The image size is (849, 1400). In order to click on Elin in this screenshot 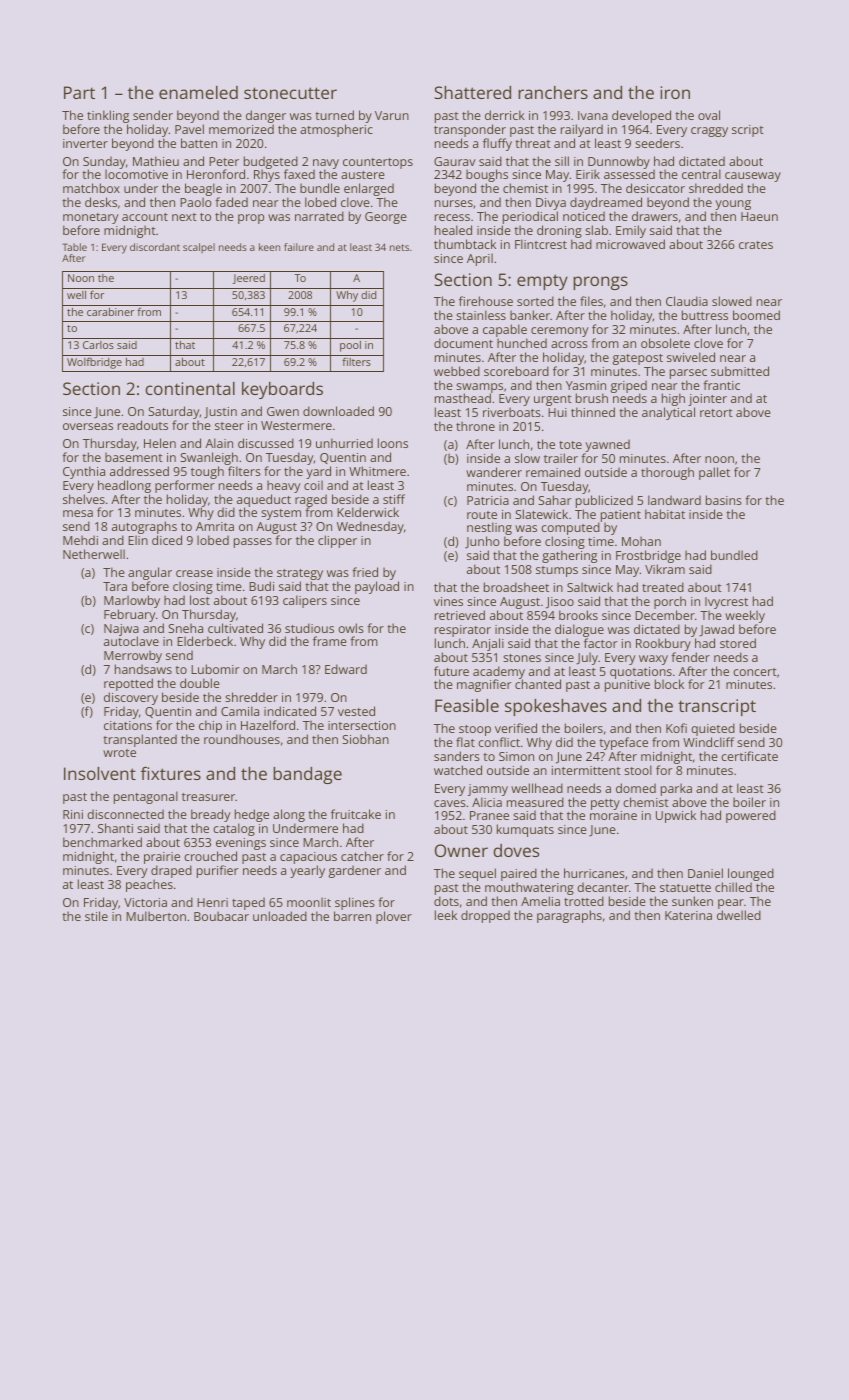, I will do `click(138, 540)`.
